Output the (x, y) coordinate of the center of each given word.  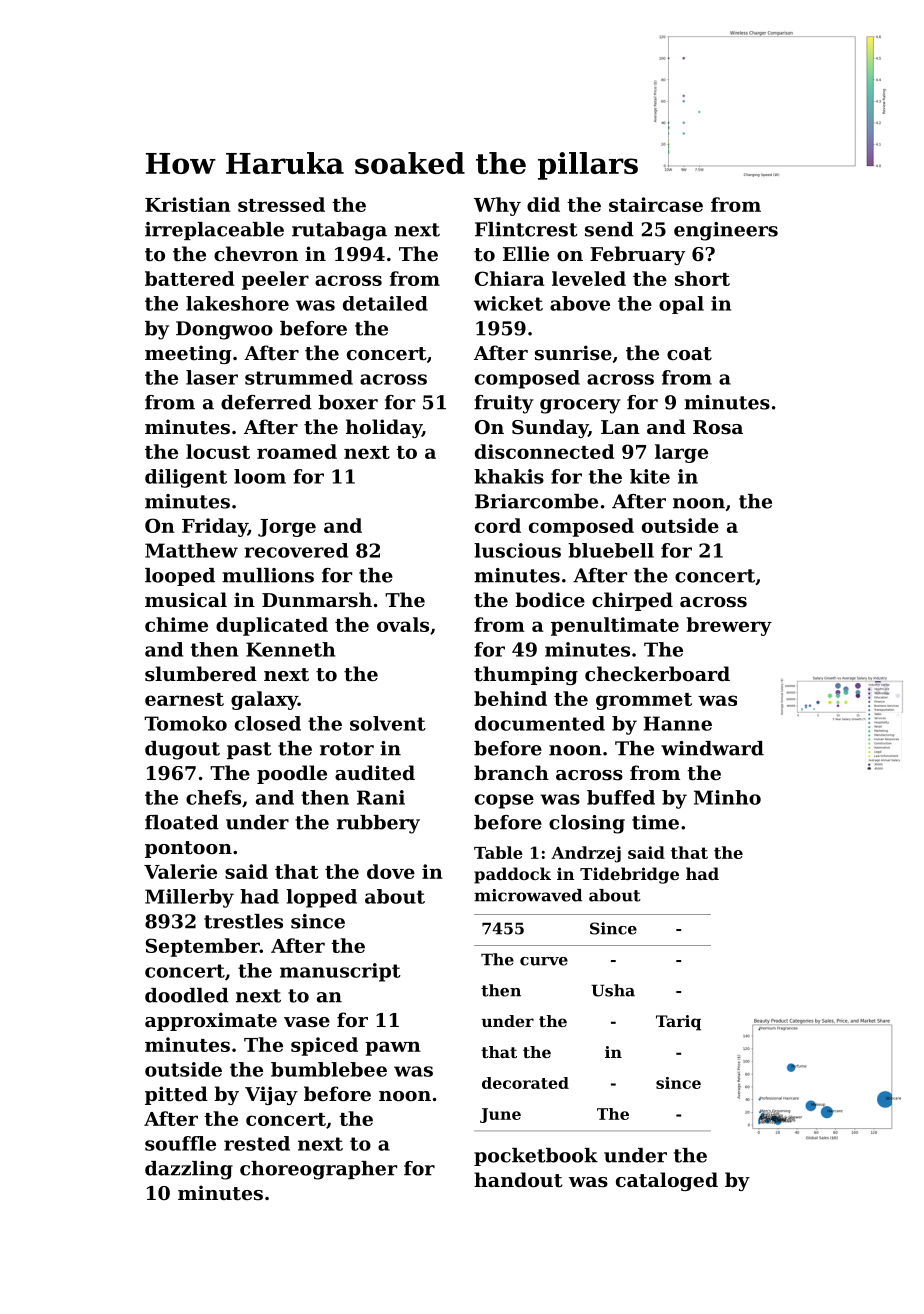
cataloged (667, 1181)
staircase (656, 204)
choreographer (318, 1170)
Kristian (188, 204)
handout (518, 1179)
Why (497, 206)
